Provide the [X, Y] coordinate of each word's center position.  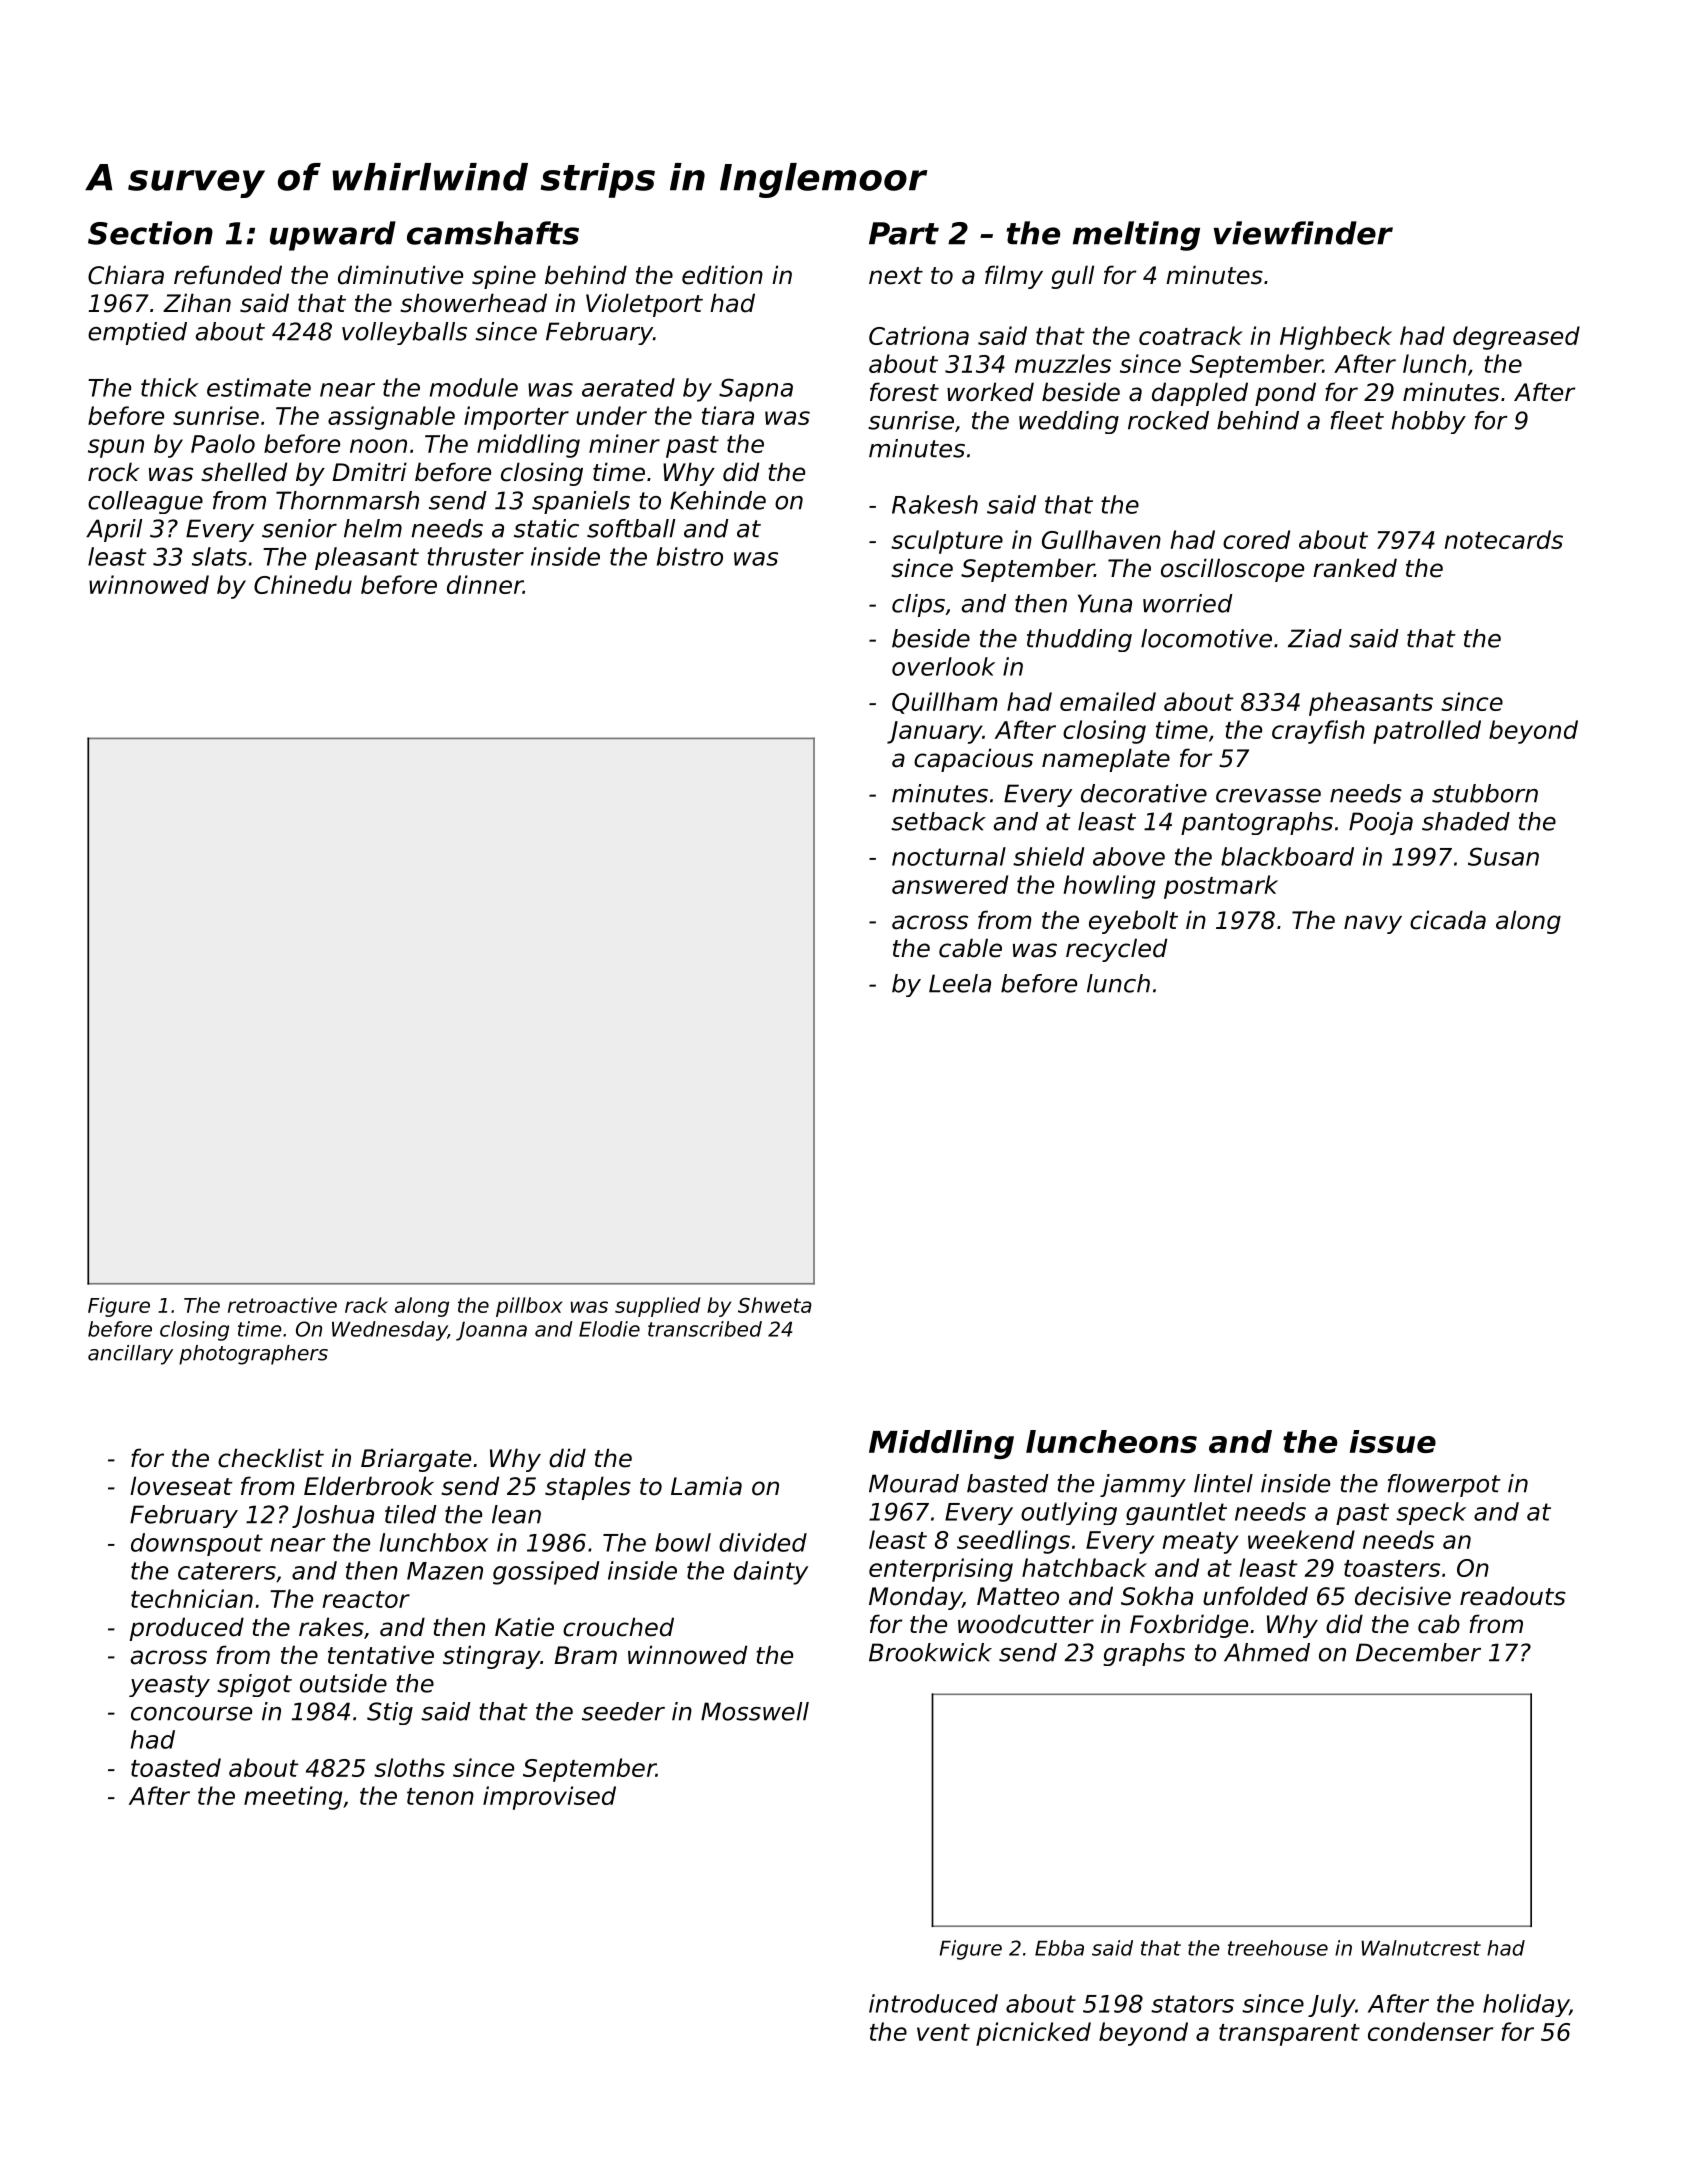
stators [1192, 2004]
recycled [1116, 950]
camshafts [493, 233]
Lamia [706, 1486]
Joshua [333, 1516]
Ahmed [1267, 1652]
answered [950, 884]
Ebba [1059, 1948]
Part [904, 233]
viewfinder [1303, 233]
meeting [293, 1798]
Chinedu [303, 584]
